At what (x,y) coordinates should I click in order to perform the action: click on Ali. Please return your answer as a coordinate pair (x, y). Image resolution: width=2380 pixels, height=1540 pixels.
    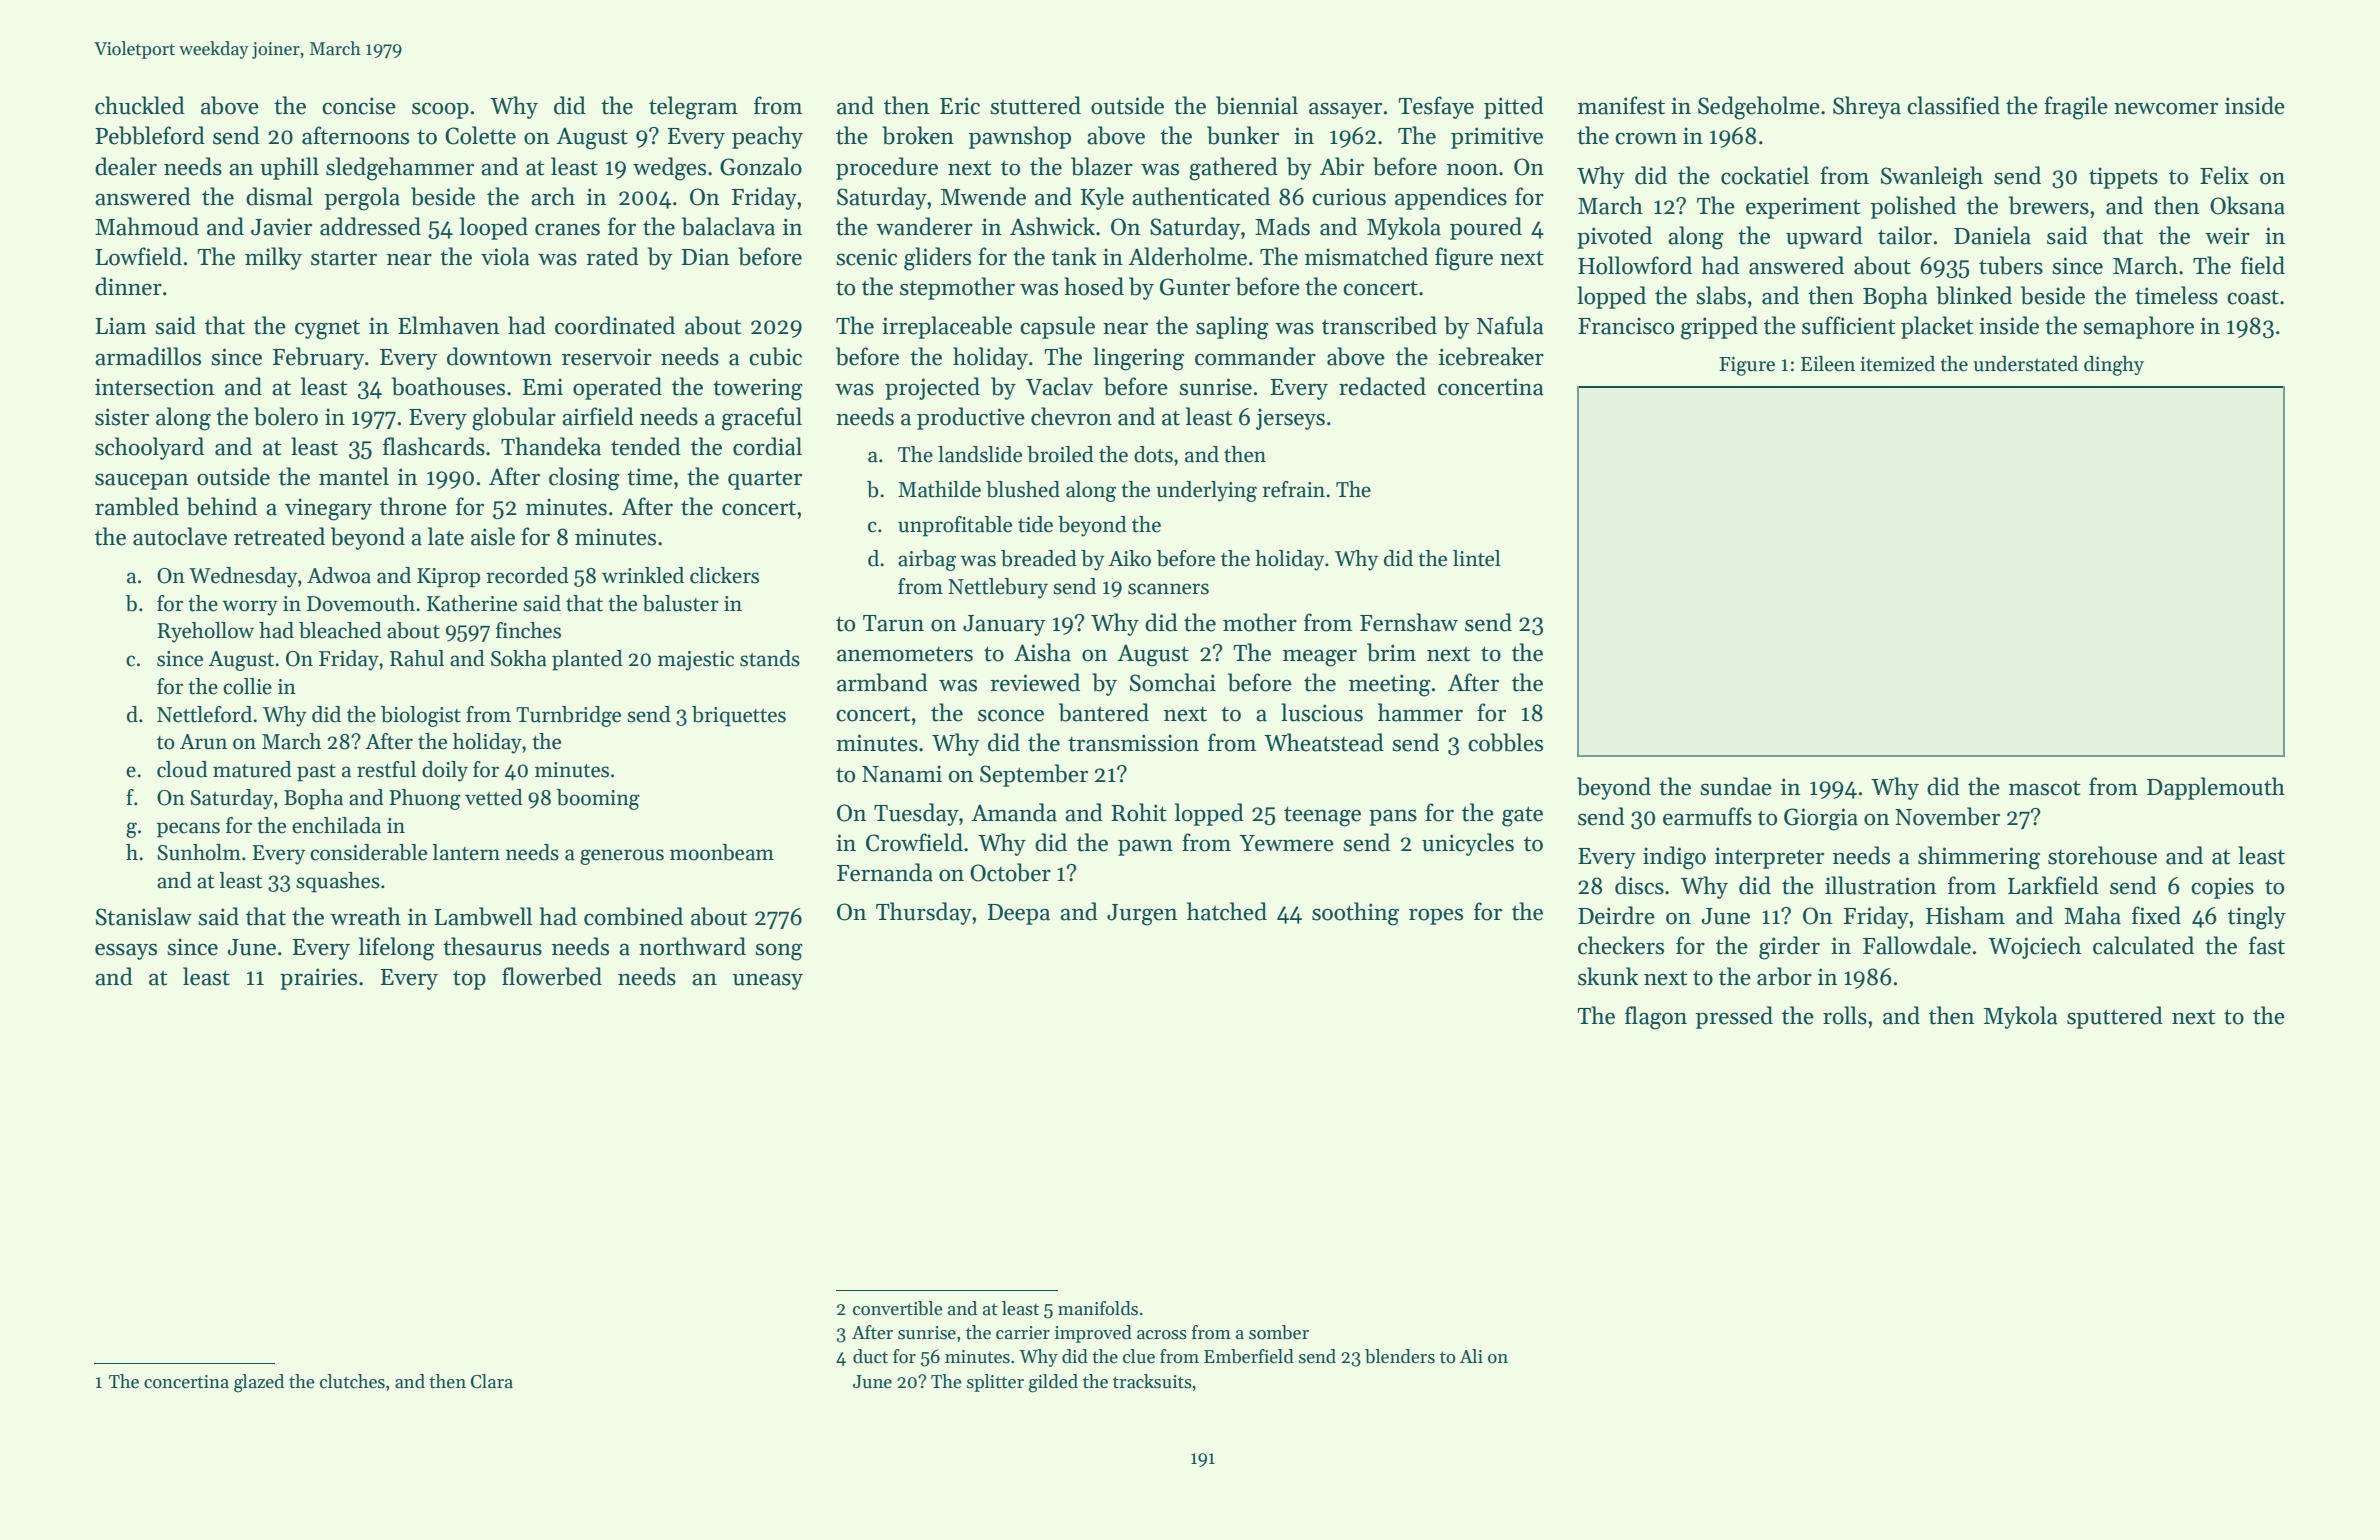
    Looking at the image, I should click on (1471, 1356).
